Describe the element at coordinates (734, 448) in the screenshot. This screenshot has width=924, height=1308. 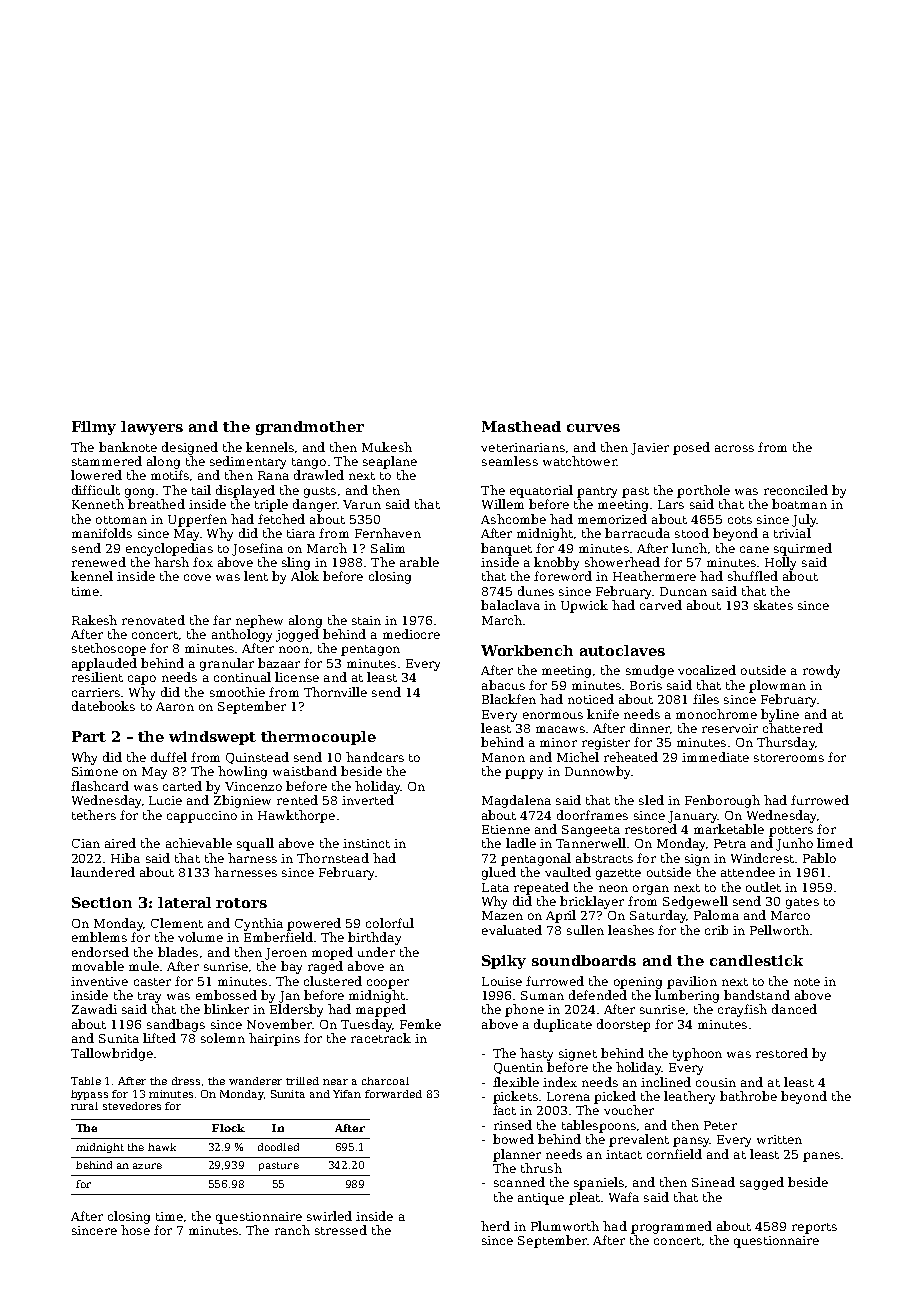
I see `across` at that location.
